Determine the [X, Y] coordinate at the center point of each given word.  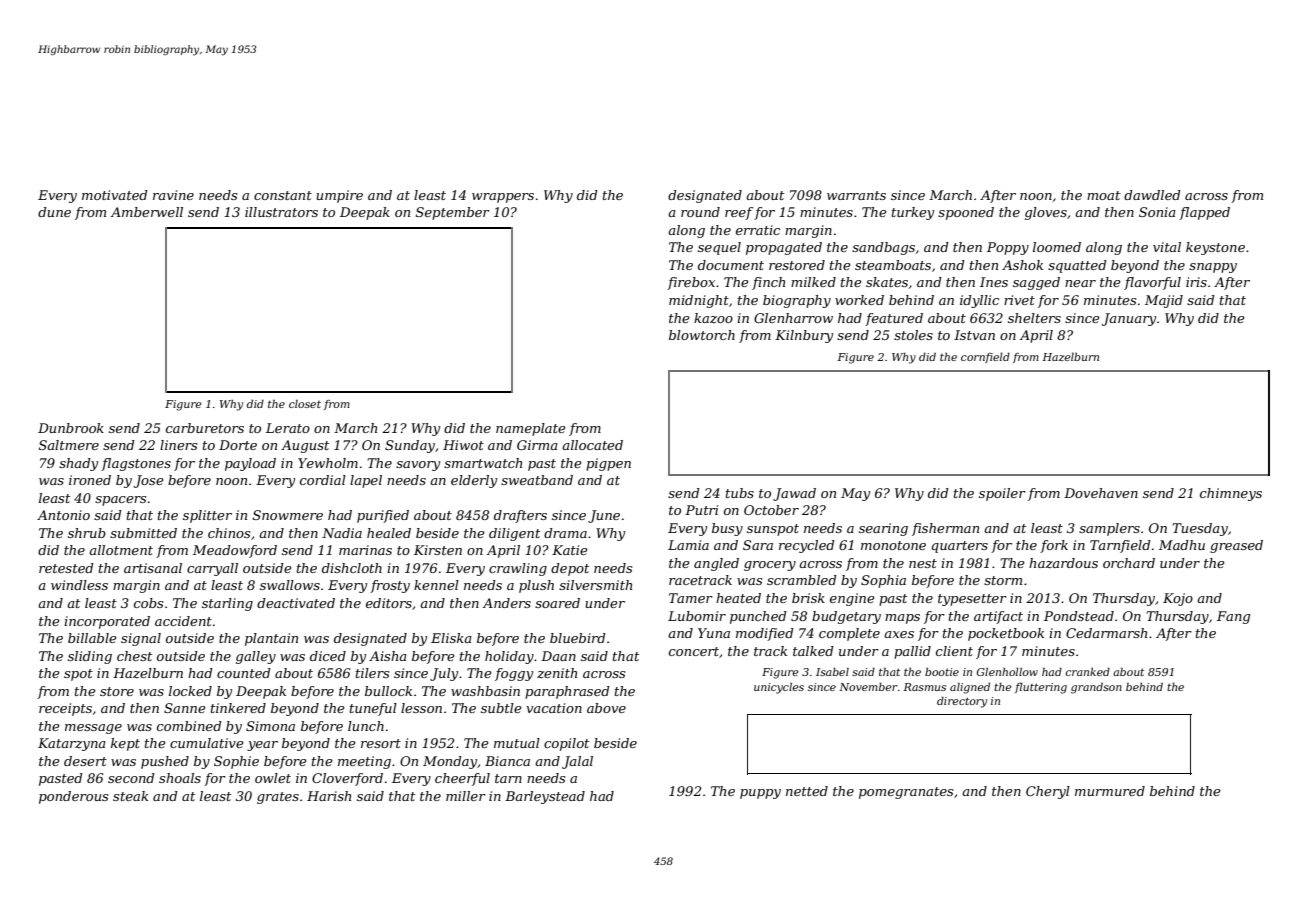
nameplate [531, 429]
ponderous [73, 797]
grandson [1096, 688]
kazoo [713, 318]
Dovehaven [1101, 493]
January [1129, 319]
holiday [509, 657]
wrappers [503, 198]
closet [305, 404]
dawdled [1152, 195]
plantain [271, 639]
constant [283, 195]
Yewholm [328, 463]
